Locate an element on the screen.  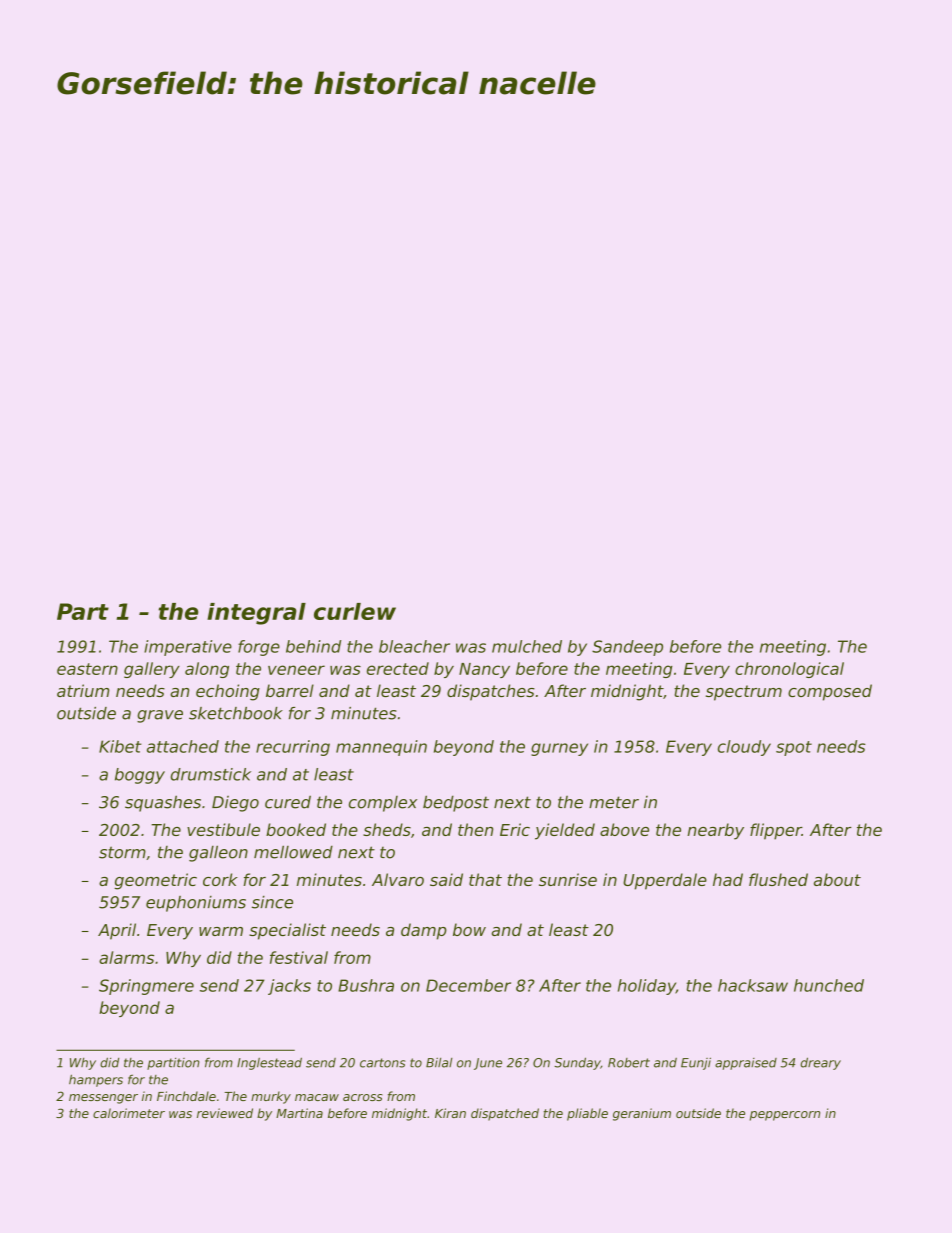
curlew is located at coordinates (355, 611).
